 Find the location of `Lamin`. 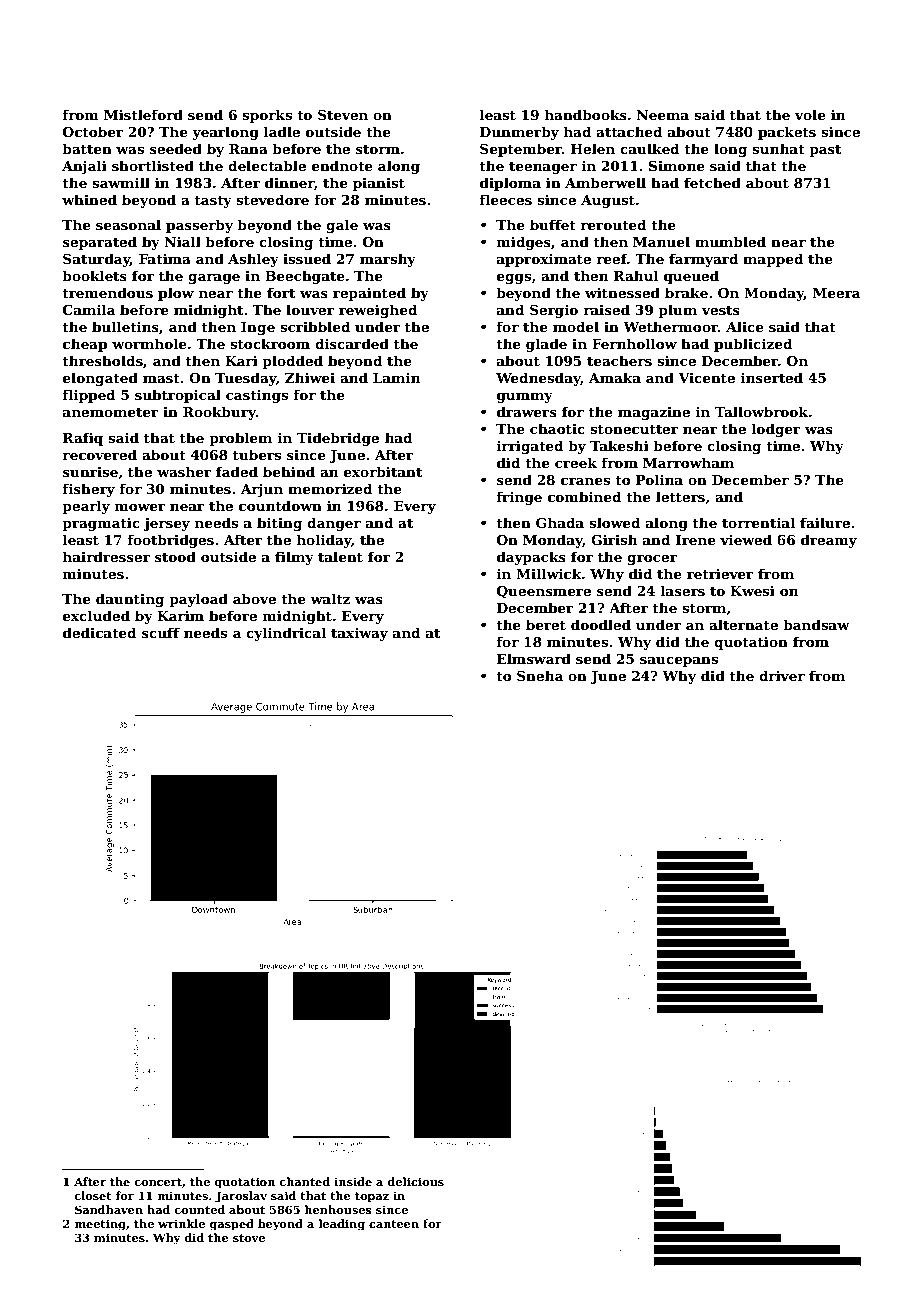

Lamin is located at coordinates (397, 378).
